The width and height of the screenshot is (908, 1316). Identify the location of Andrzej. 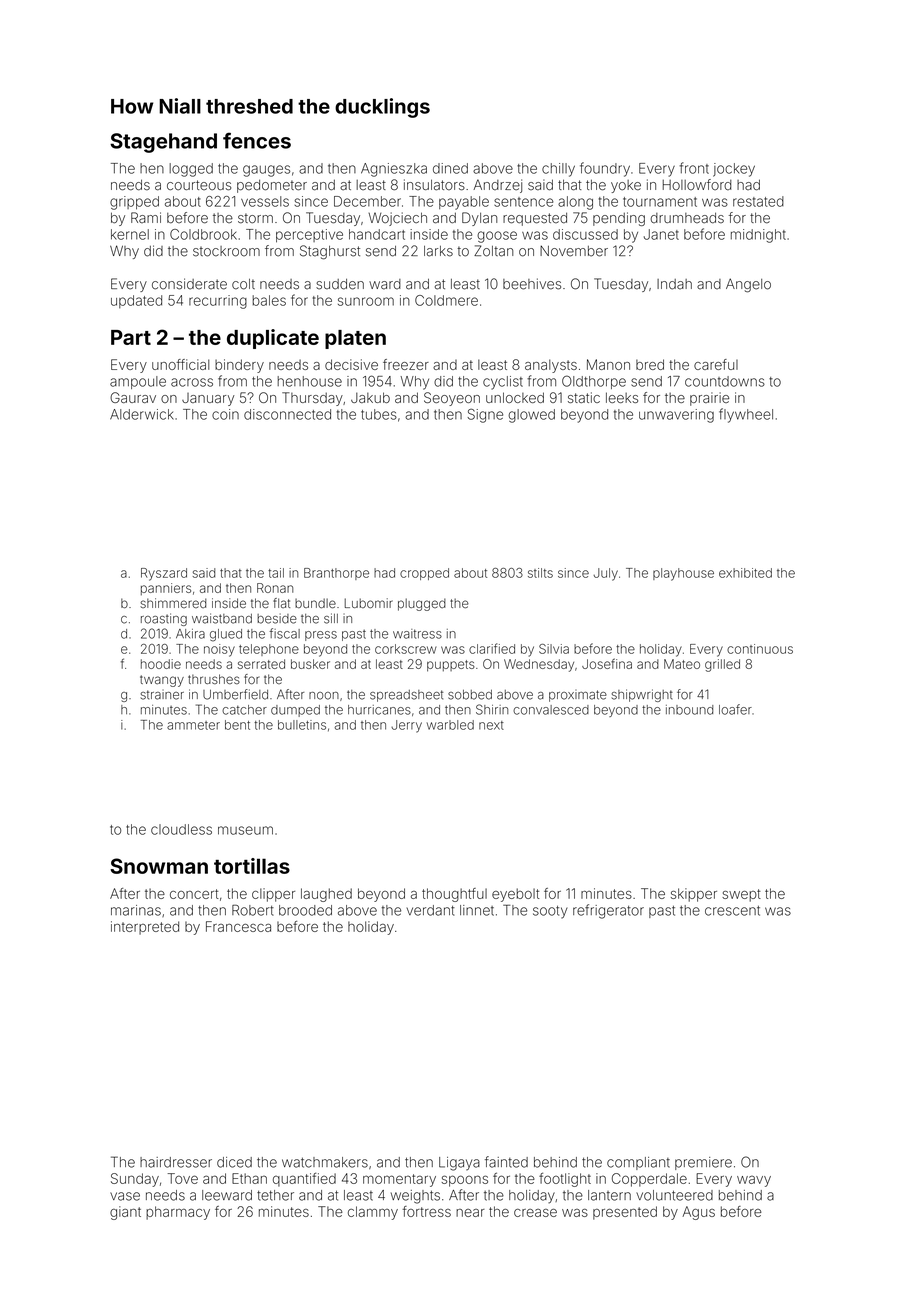
(497, 186).
